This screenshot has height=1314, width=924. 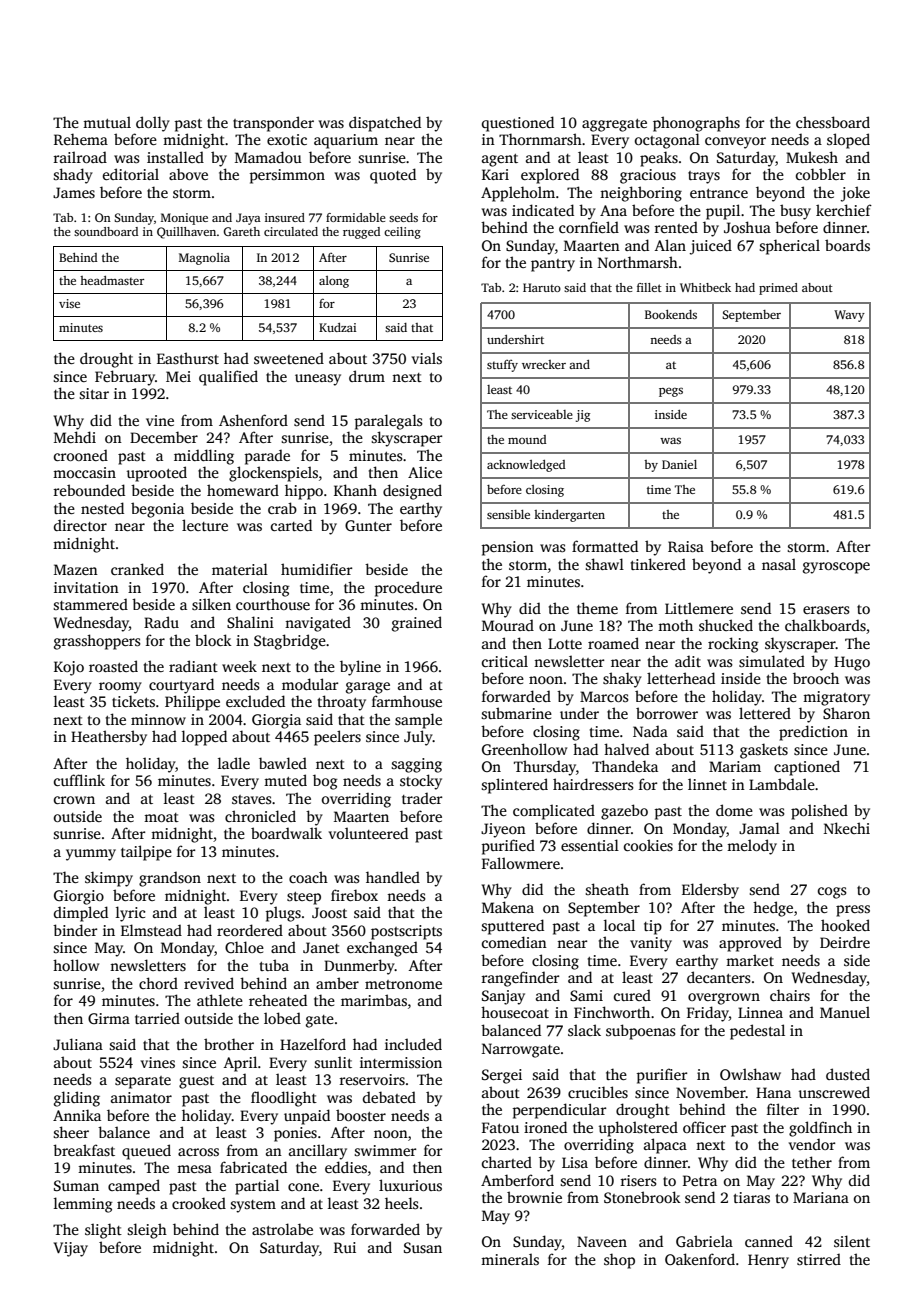 What do you see at coordinates (696, 124) in the screenshot?
I see `phonographs` at bounding box center [696, 124].
